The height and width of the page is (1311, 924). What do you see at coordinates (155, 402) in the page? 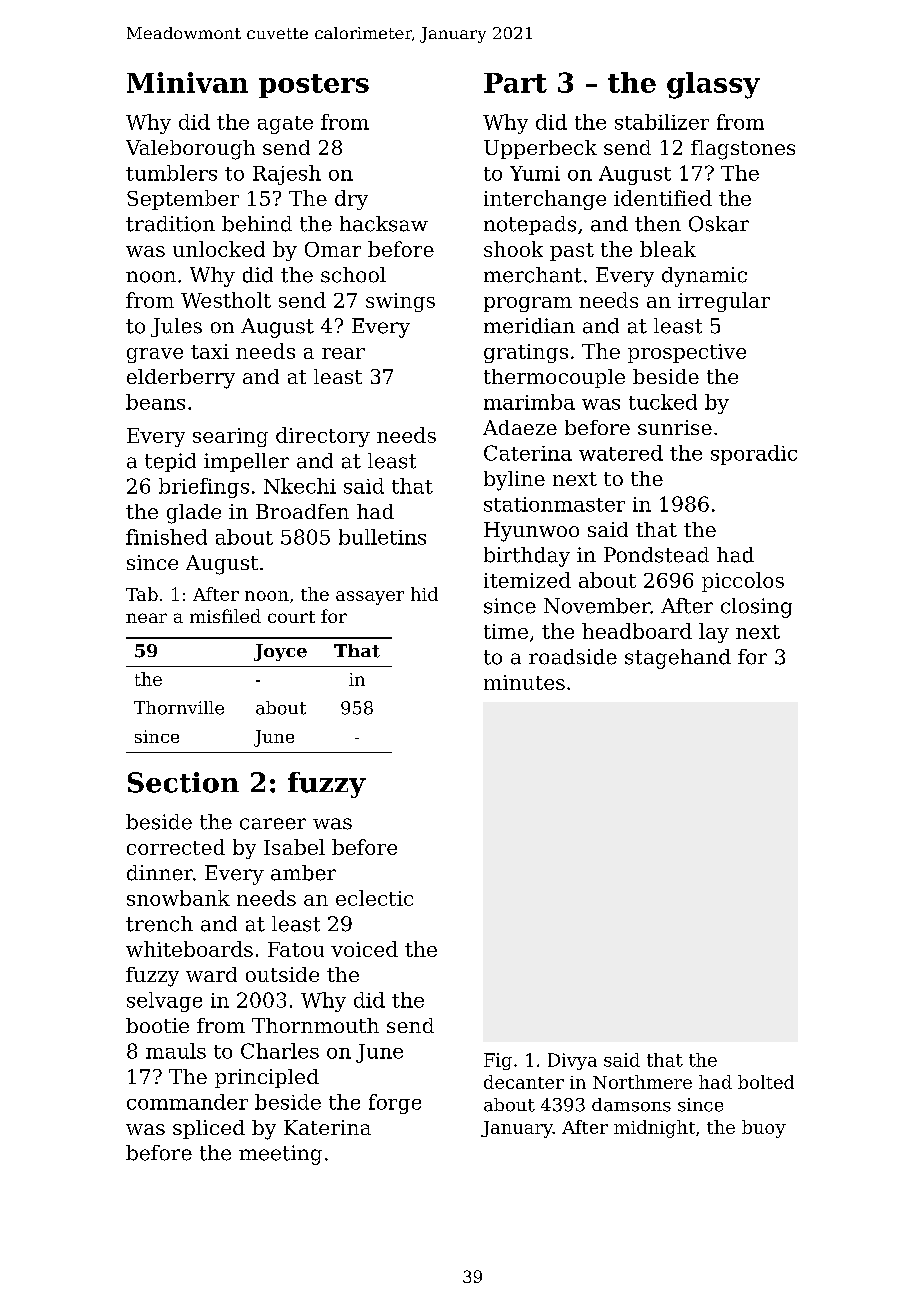
I see `beans` at bounding box center [155, 402].
